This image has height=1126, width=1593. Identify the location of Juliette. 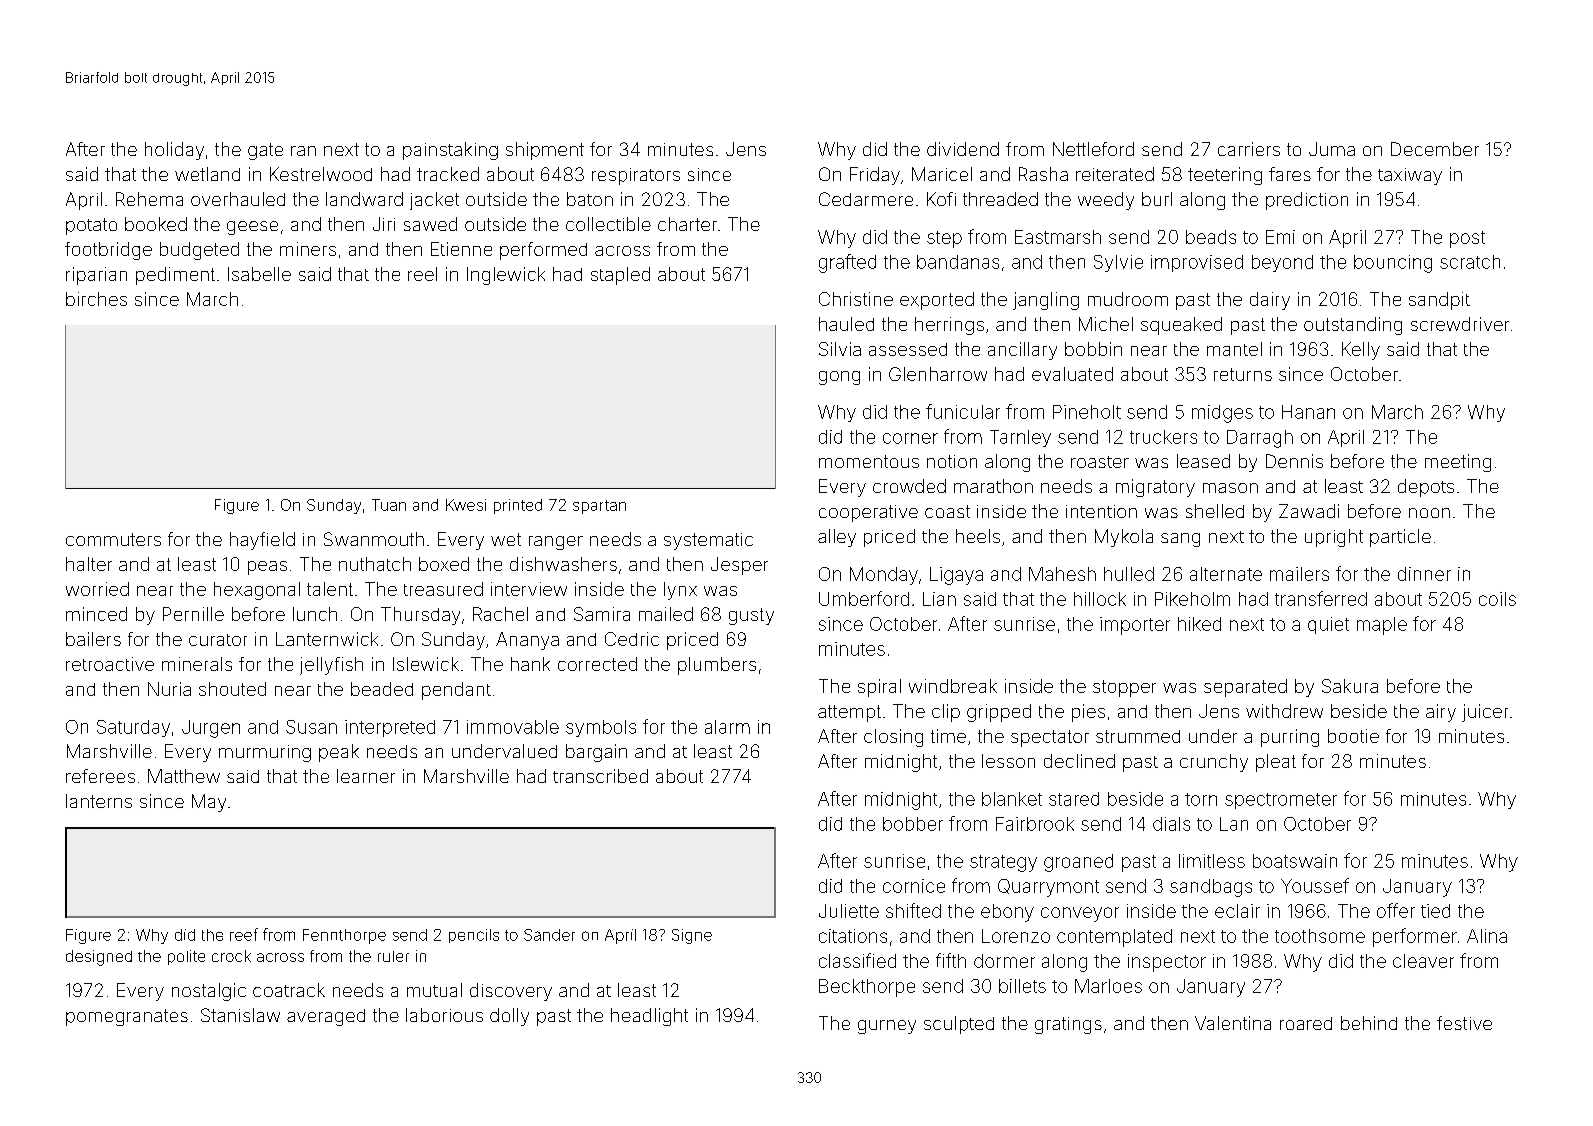
(849, 911).
